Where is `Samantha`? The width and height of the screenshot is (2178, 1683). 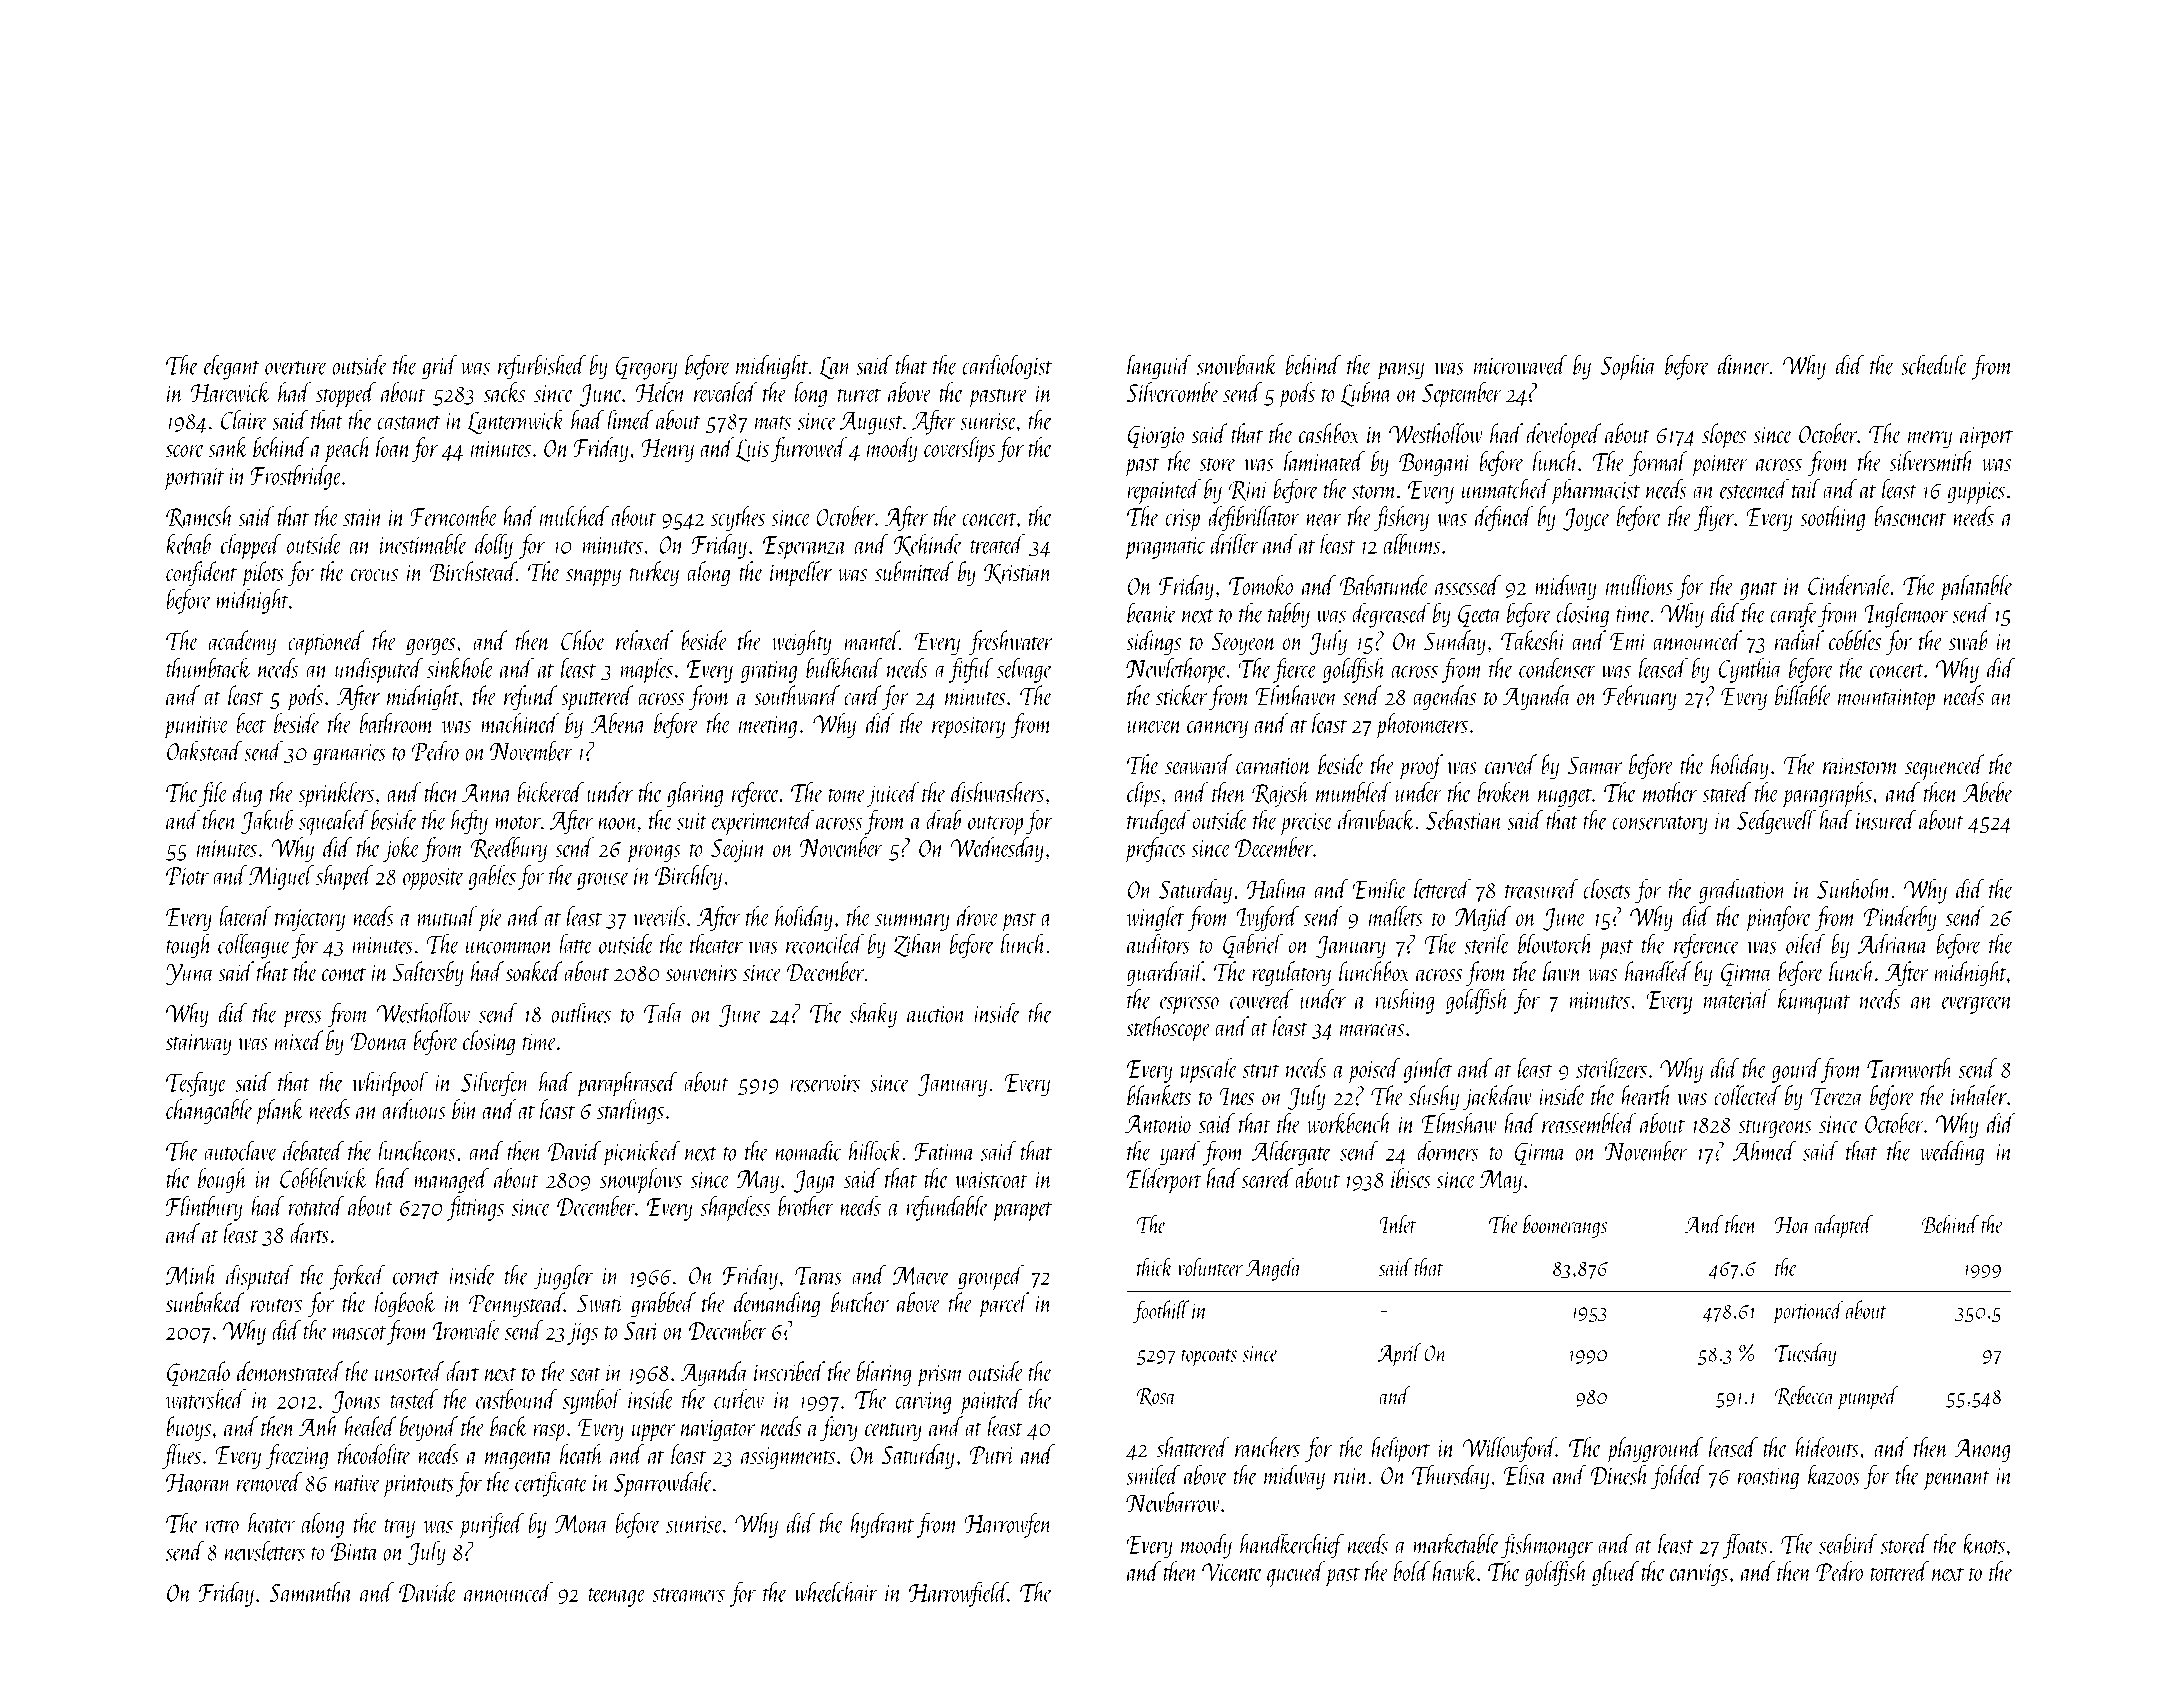 Samantha is located at coordinates (311, 1592).
